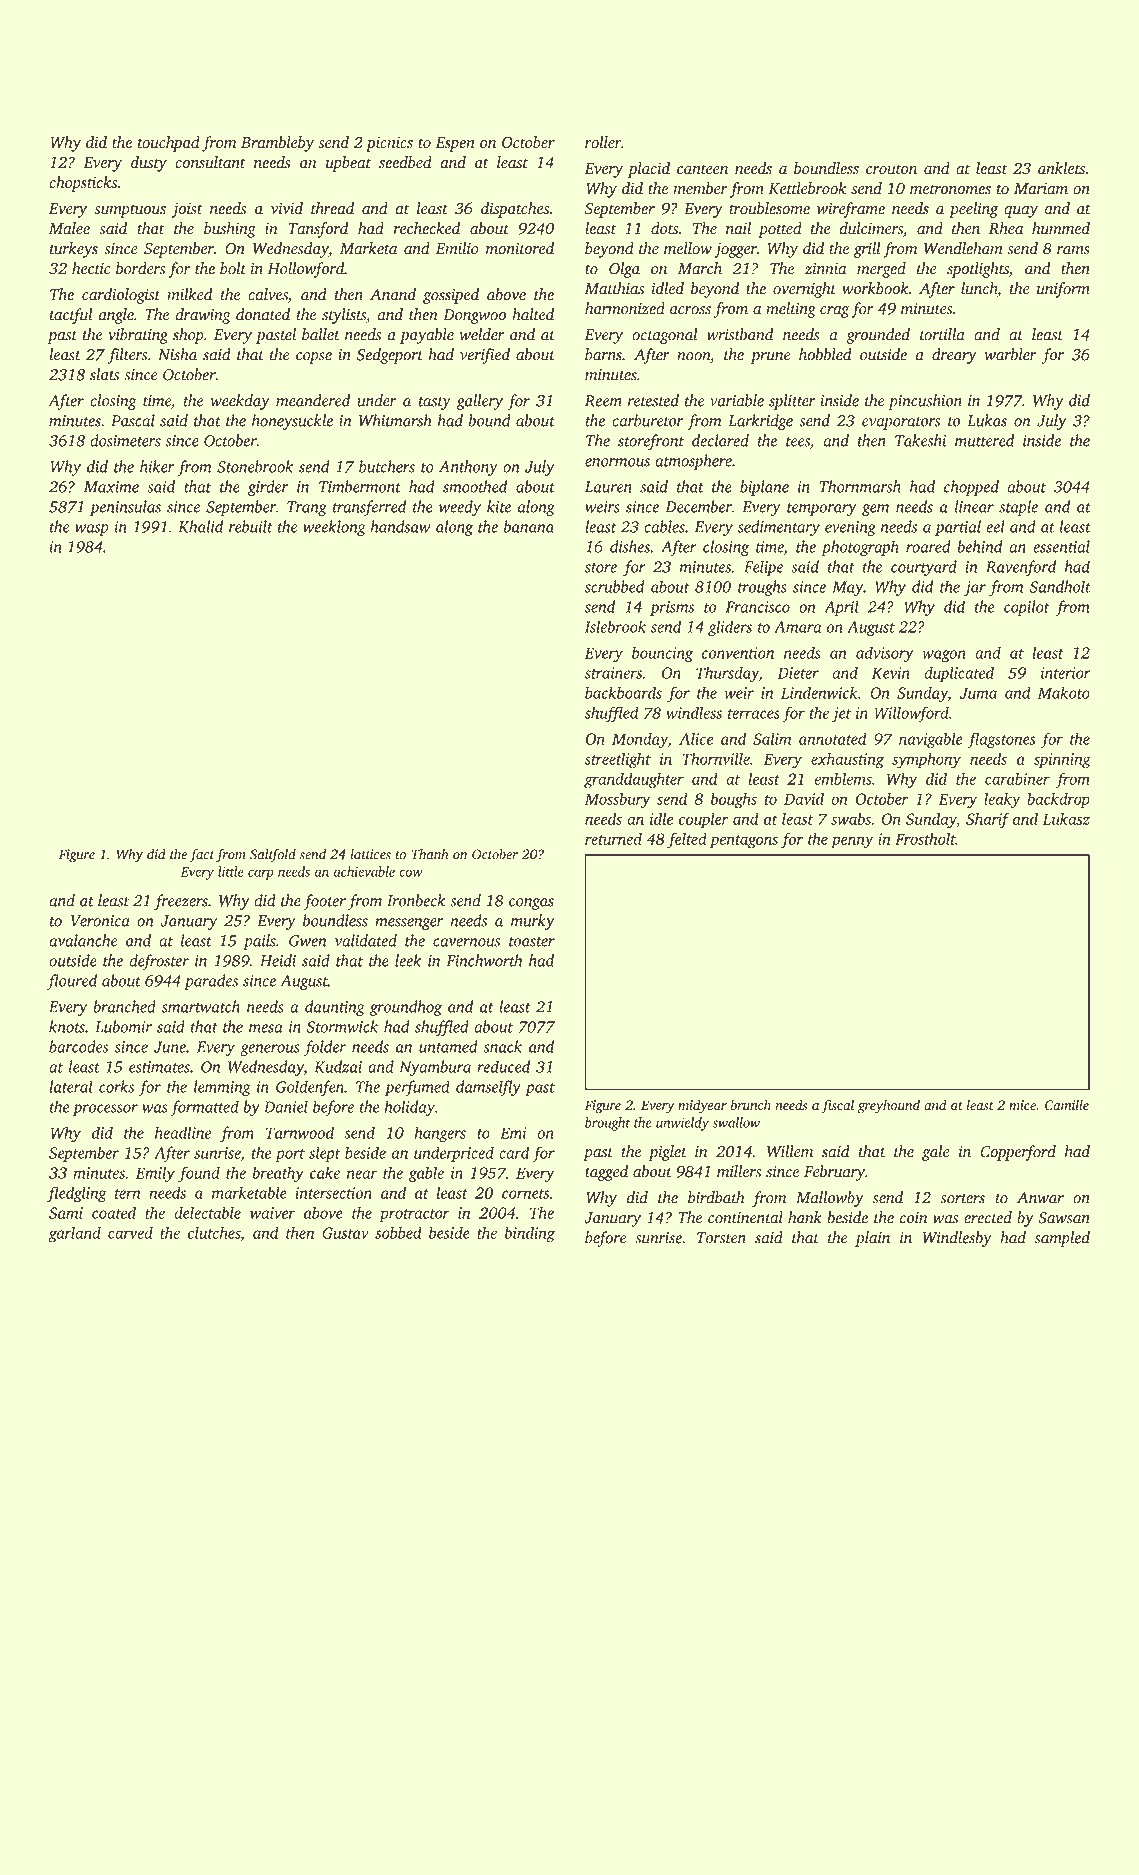 This screenshot has width=1139, height=1875. I want to click on Torsten, so click(721, 1238).
